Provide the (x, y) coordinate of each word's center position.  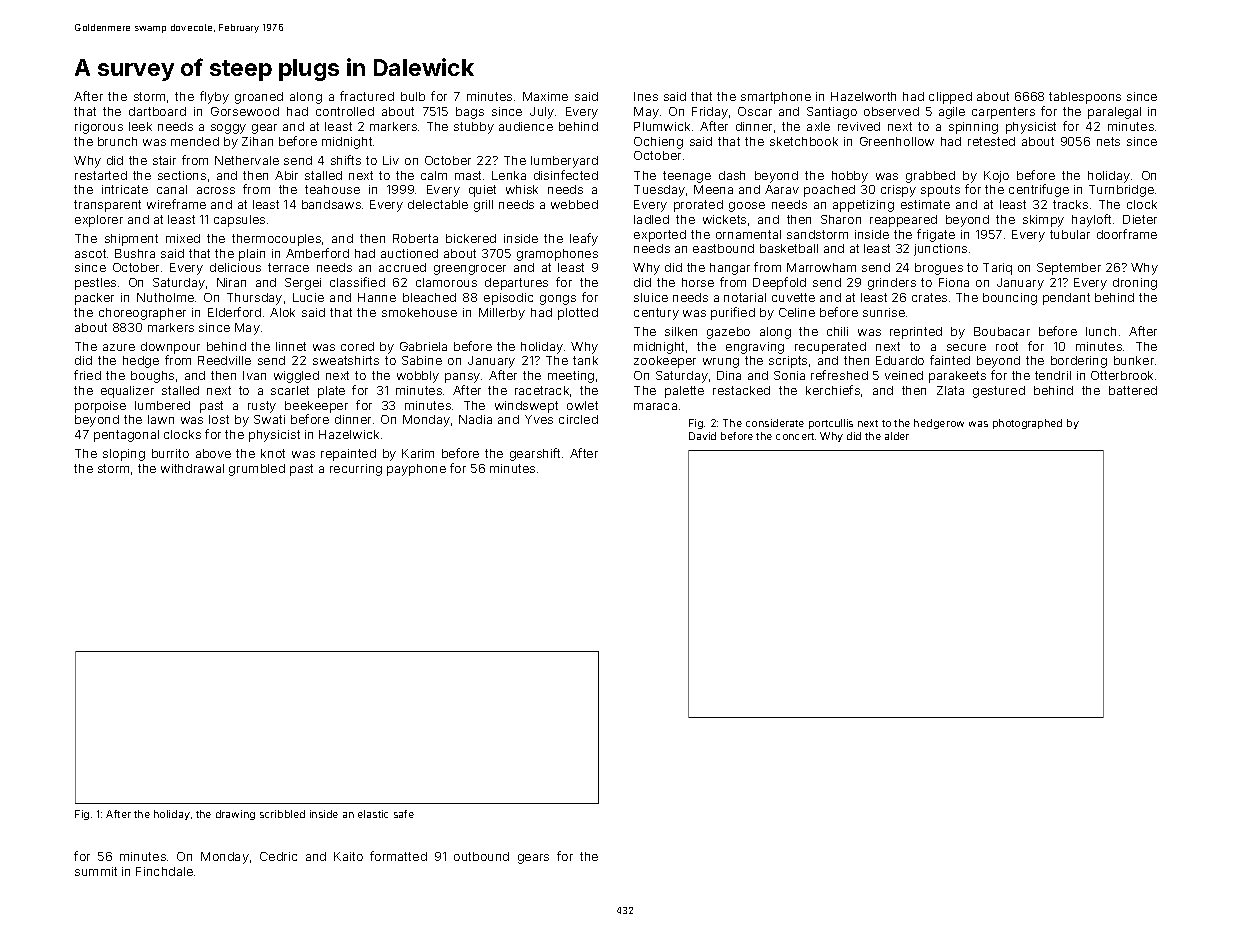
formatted (398, 856)
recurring (356, 470)
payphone (416, 470)
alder (897, 436)
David (702, 436)
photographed (1027, 424)
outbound (481, 856)
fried (87, 375)
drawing (235, 815)
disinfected (566, 175)
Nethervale (247, 160)
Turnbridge (1121, 191)
